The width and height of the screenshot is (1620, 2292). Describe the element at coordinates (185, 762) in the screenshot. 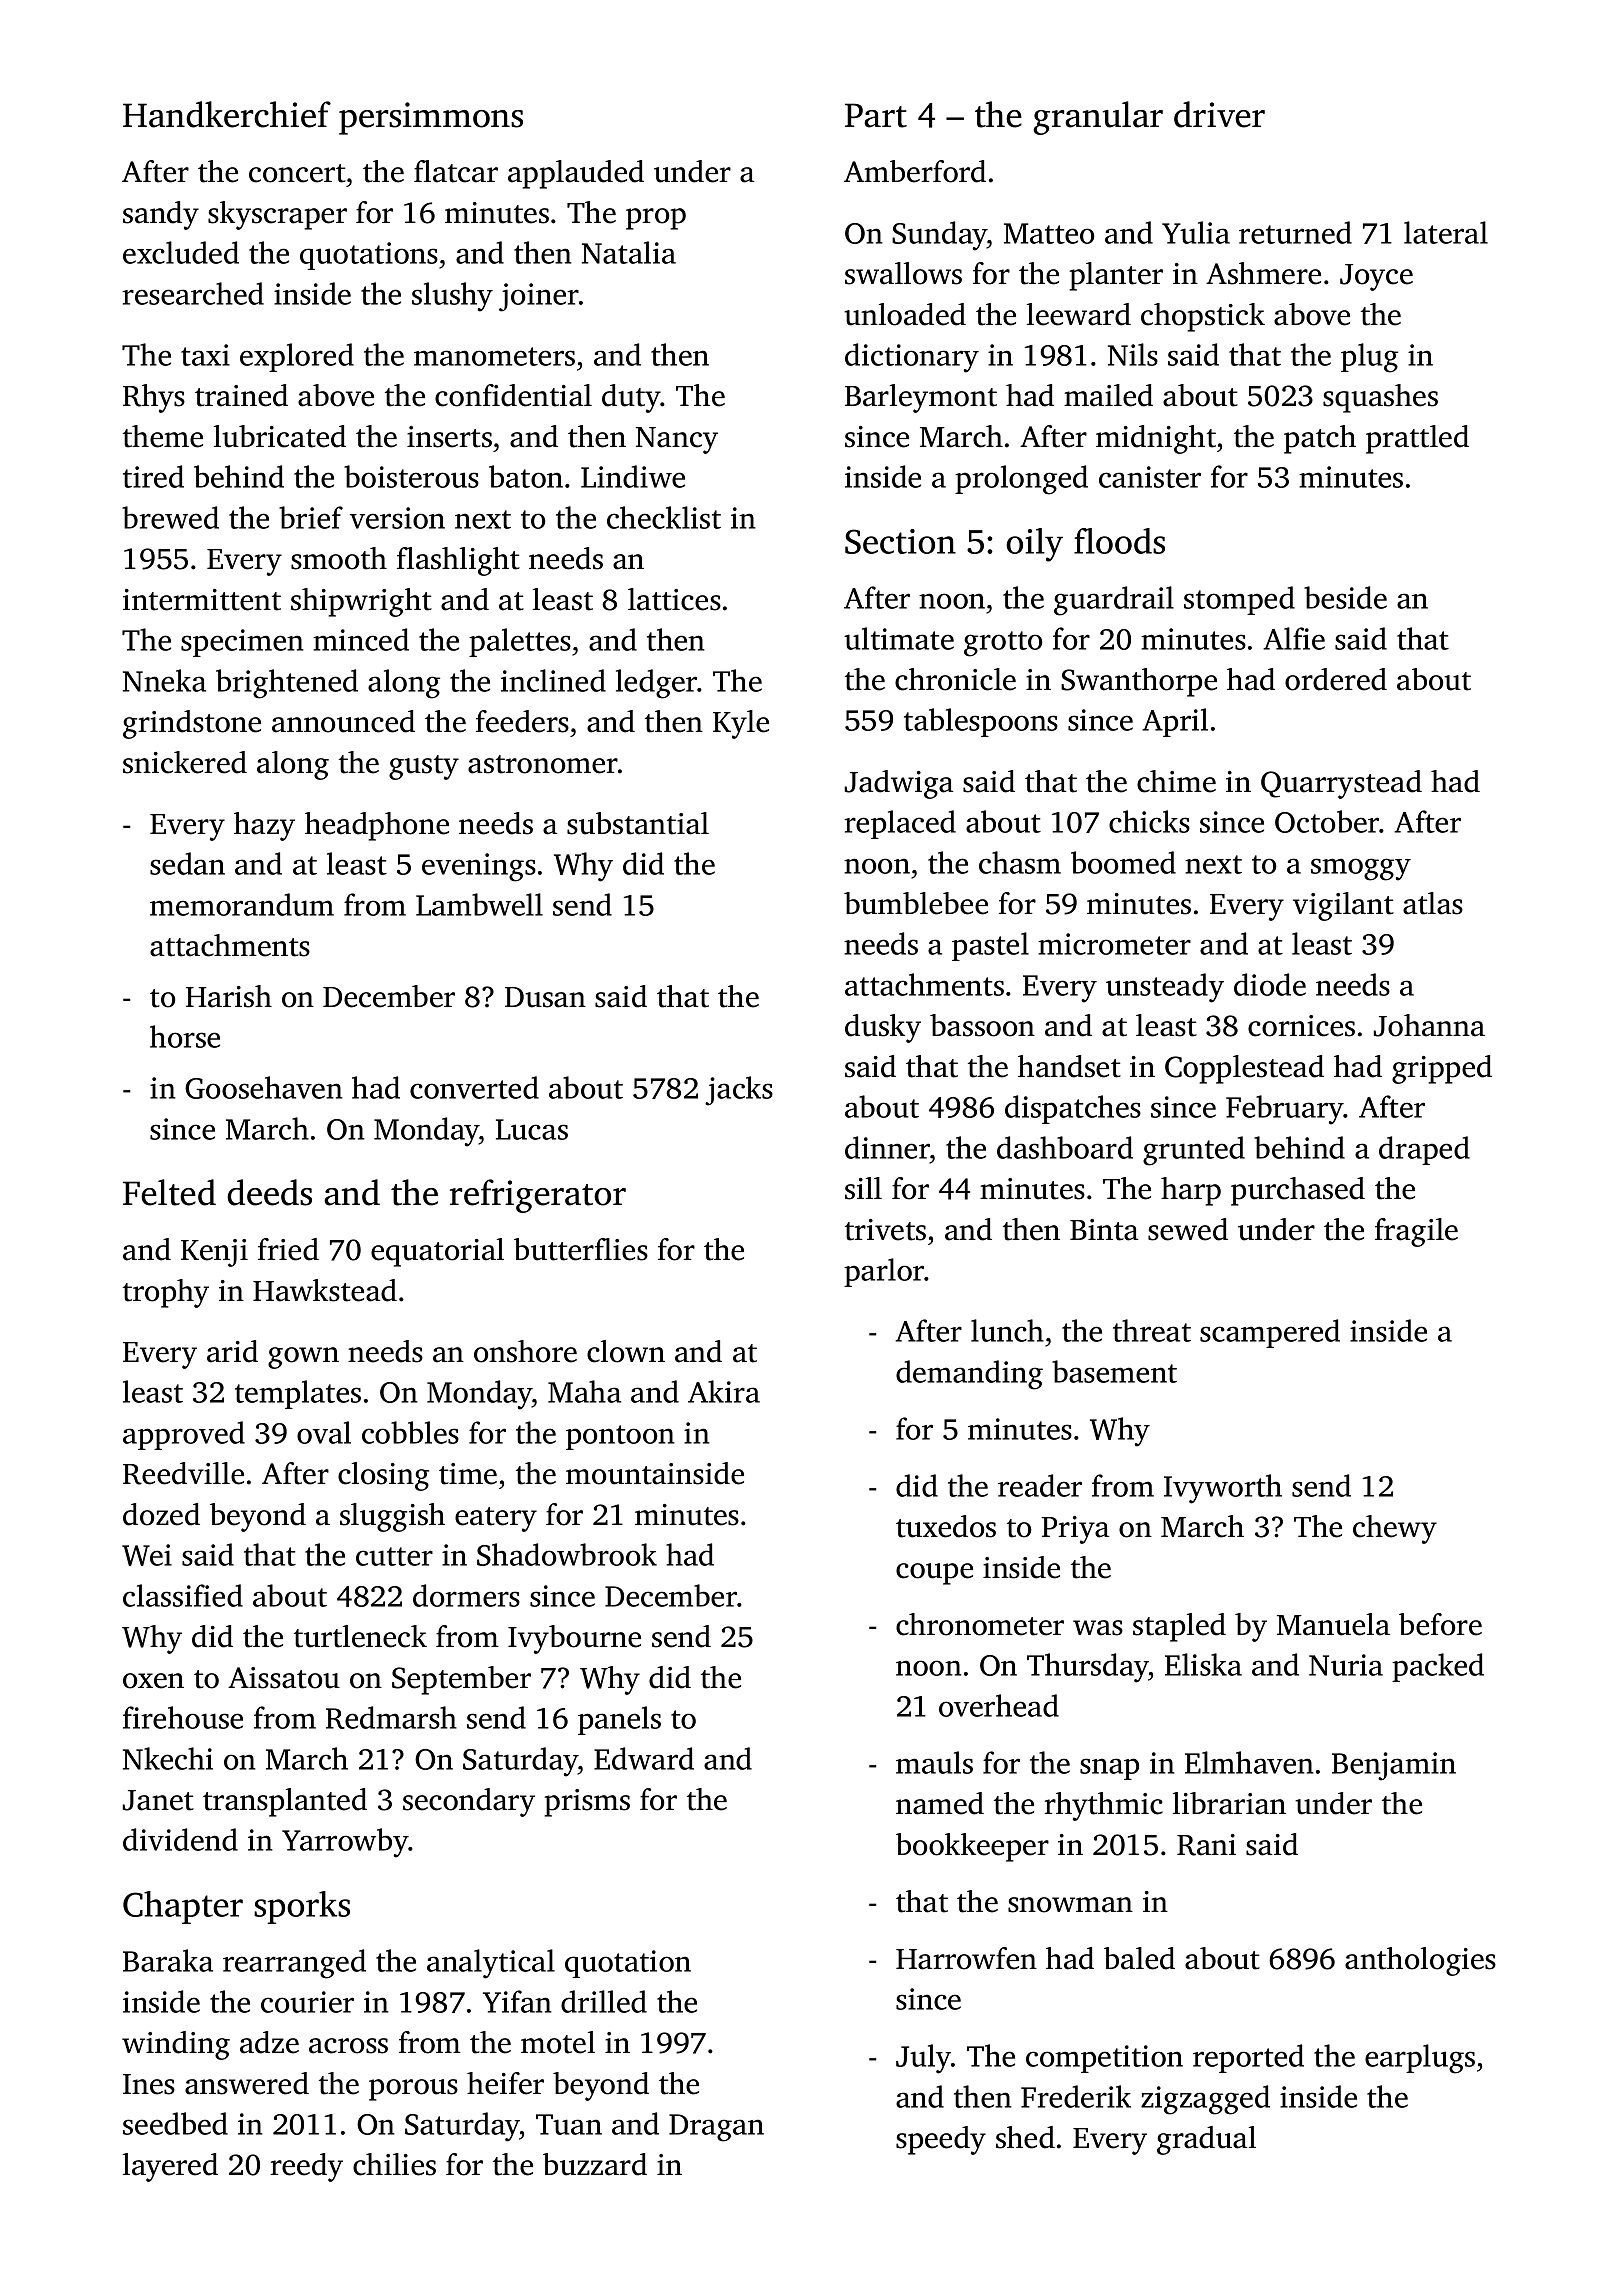

I see `snickered` at that location.
